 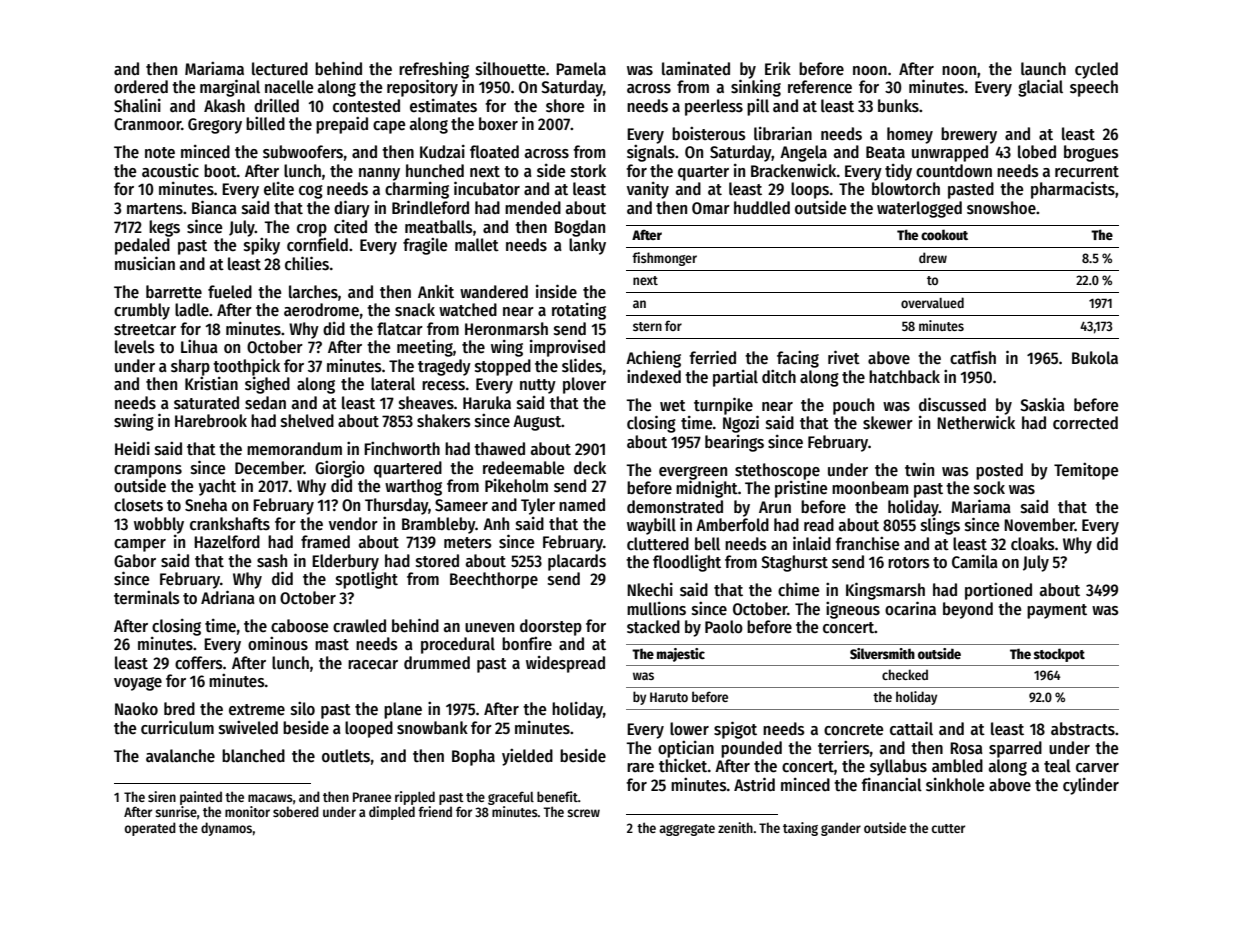 What do you see at coordinates (587, 246) in the screenshot?
I see `lanky` at bounding box center [587, 246].
